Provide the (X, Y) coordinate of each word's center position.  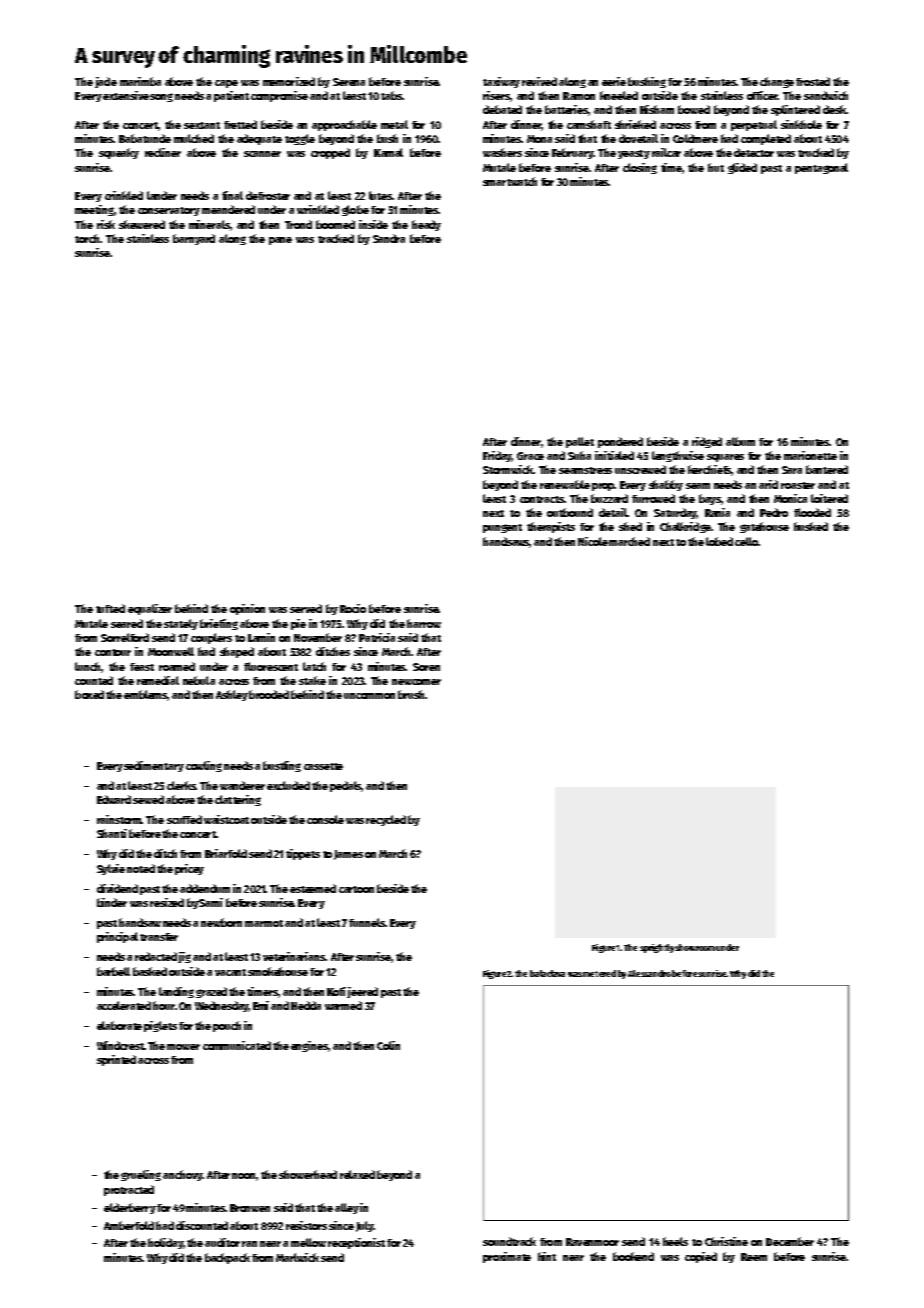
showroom (695, 947)
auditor (222, 1242)
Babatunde (145, 138)
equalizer (150, 609)
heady (426, 225)
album (740, 441)
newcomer (416, 682)
